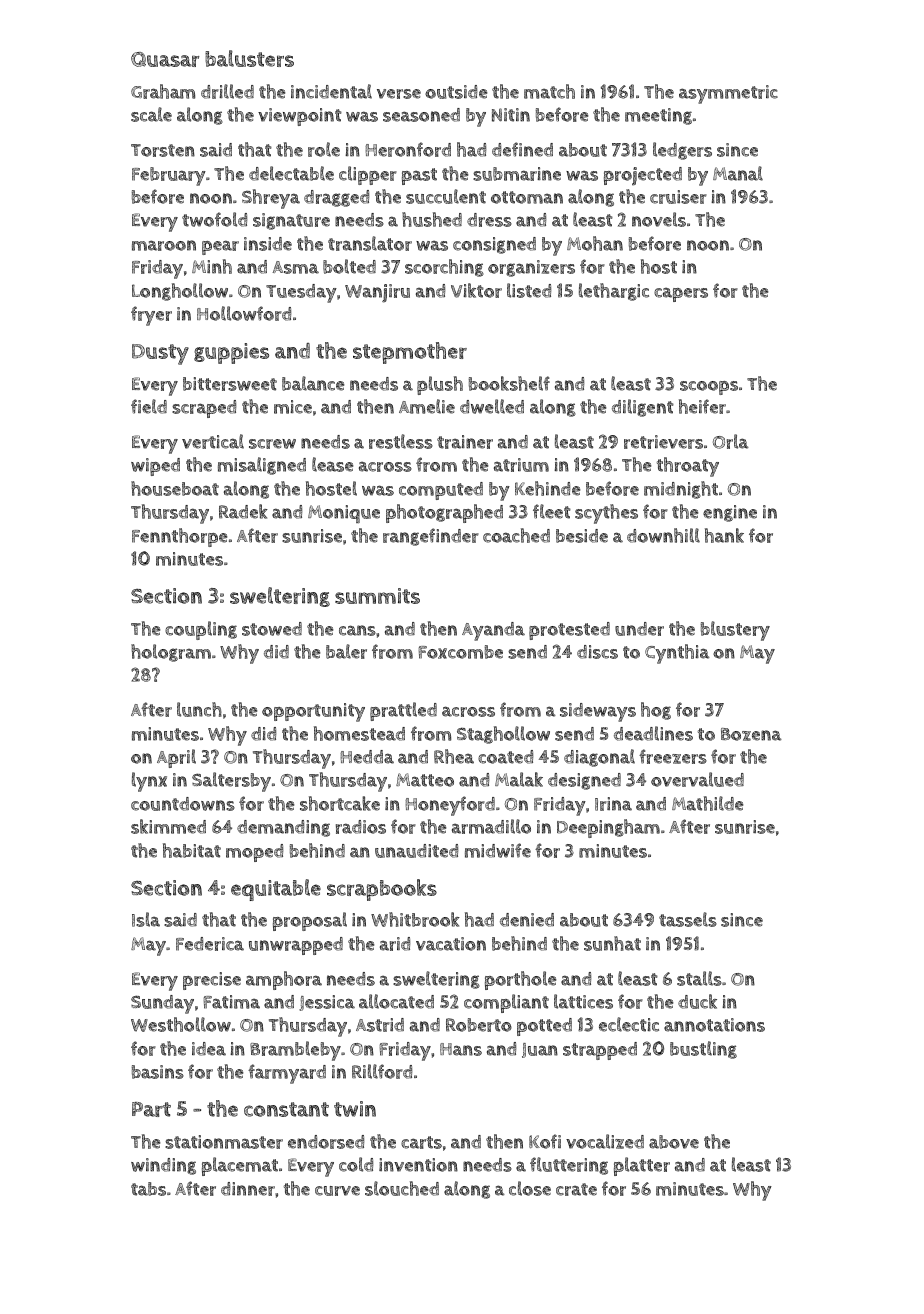  Describe the element at coordinates (709, 388) in the document. I see `scoops` at that location.
